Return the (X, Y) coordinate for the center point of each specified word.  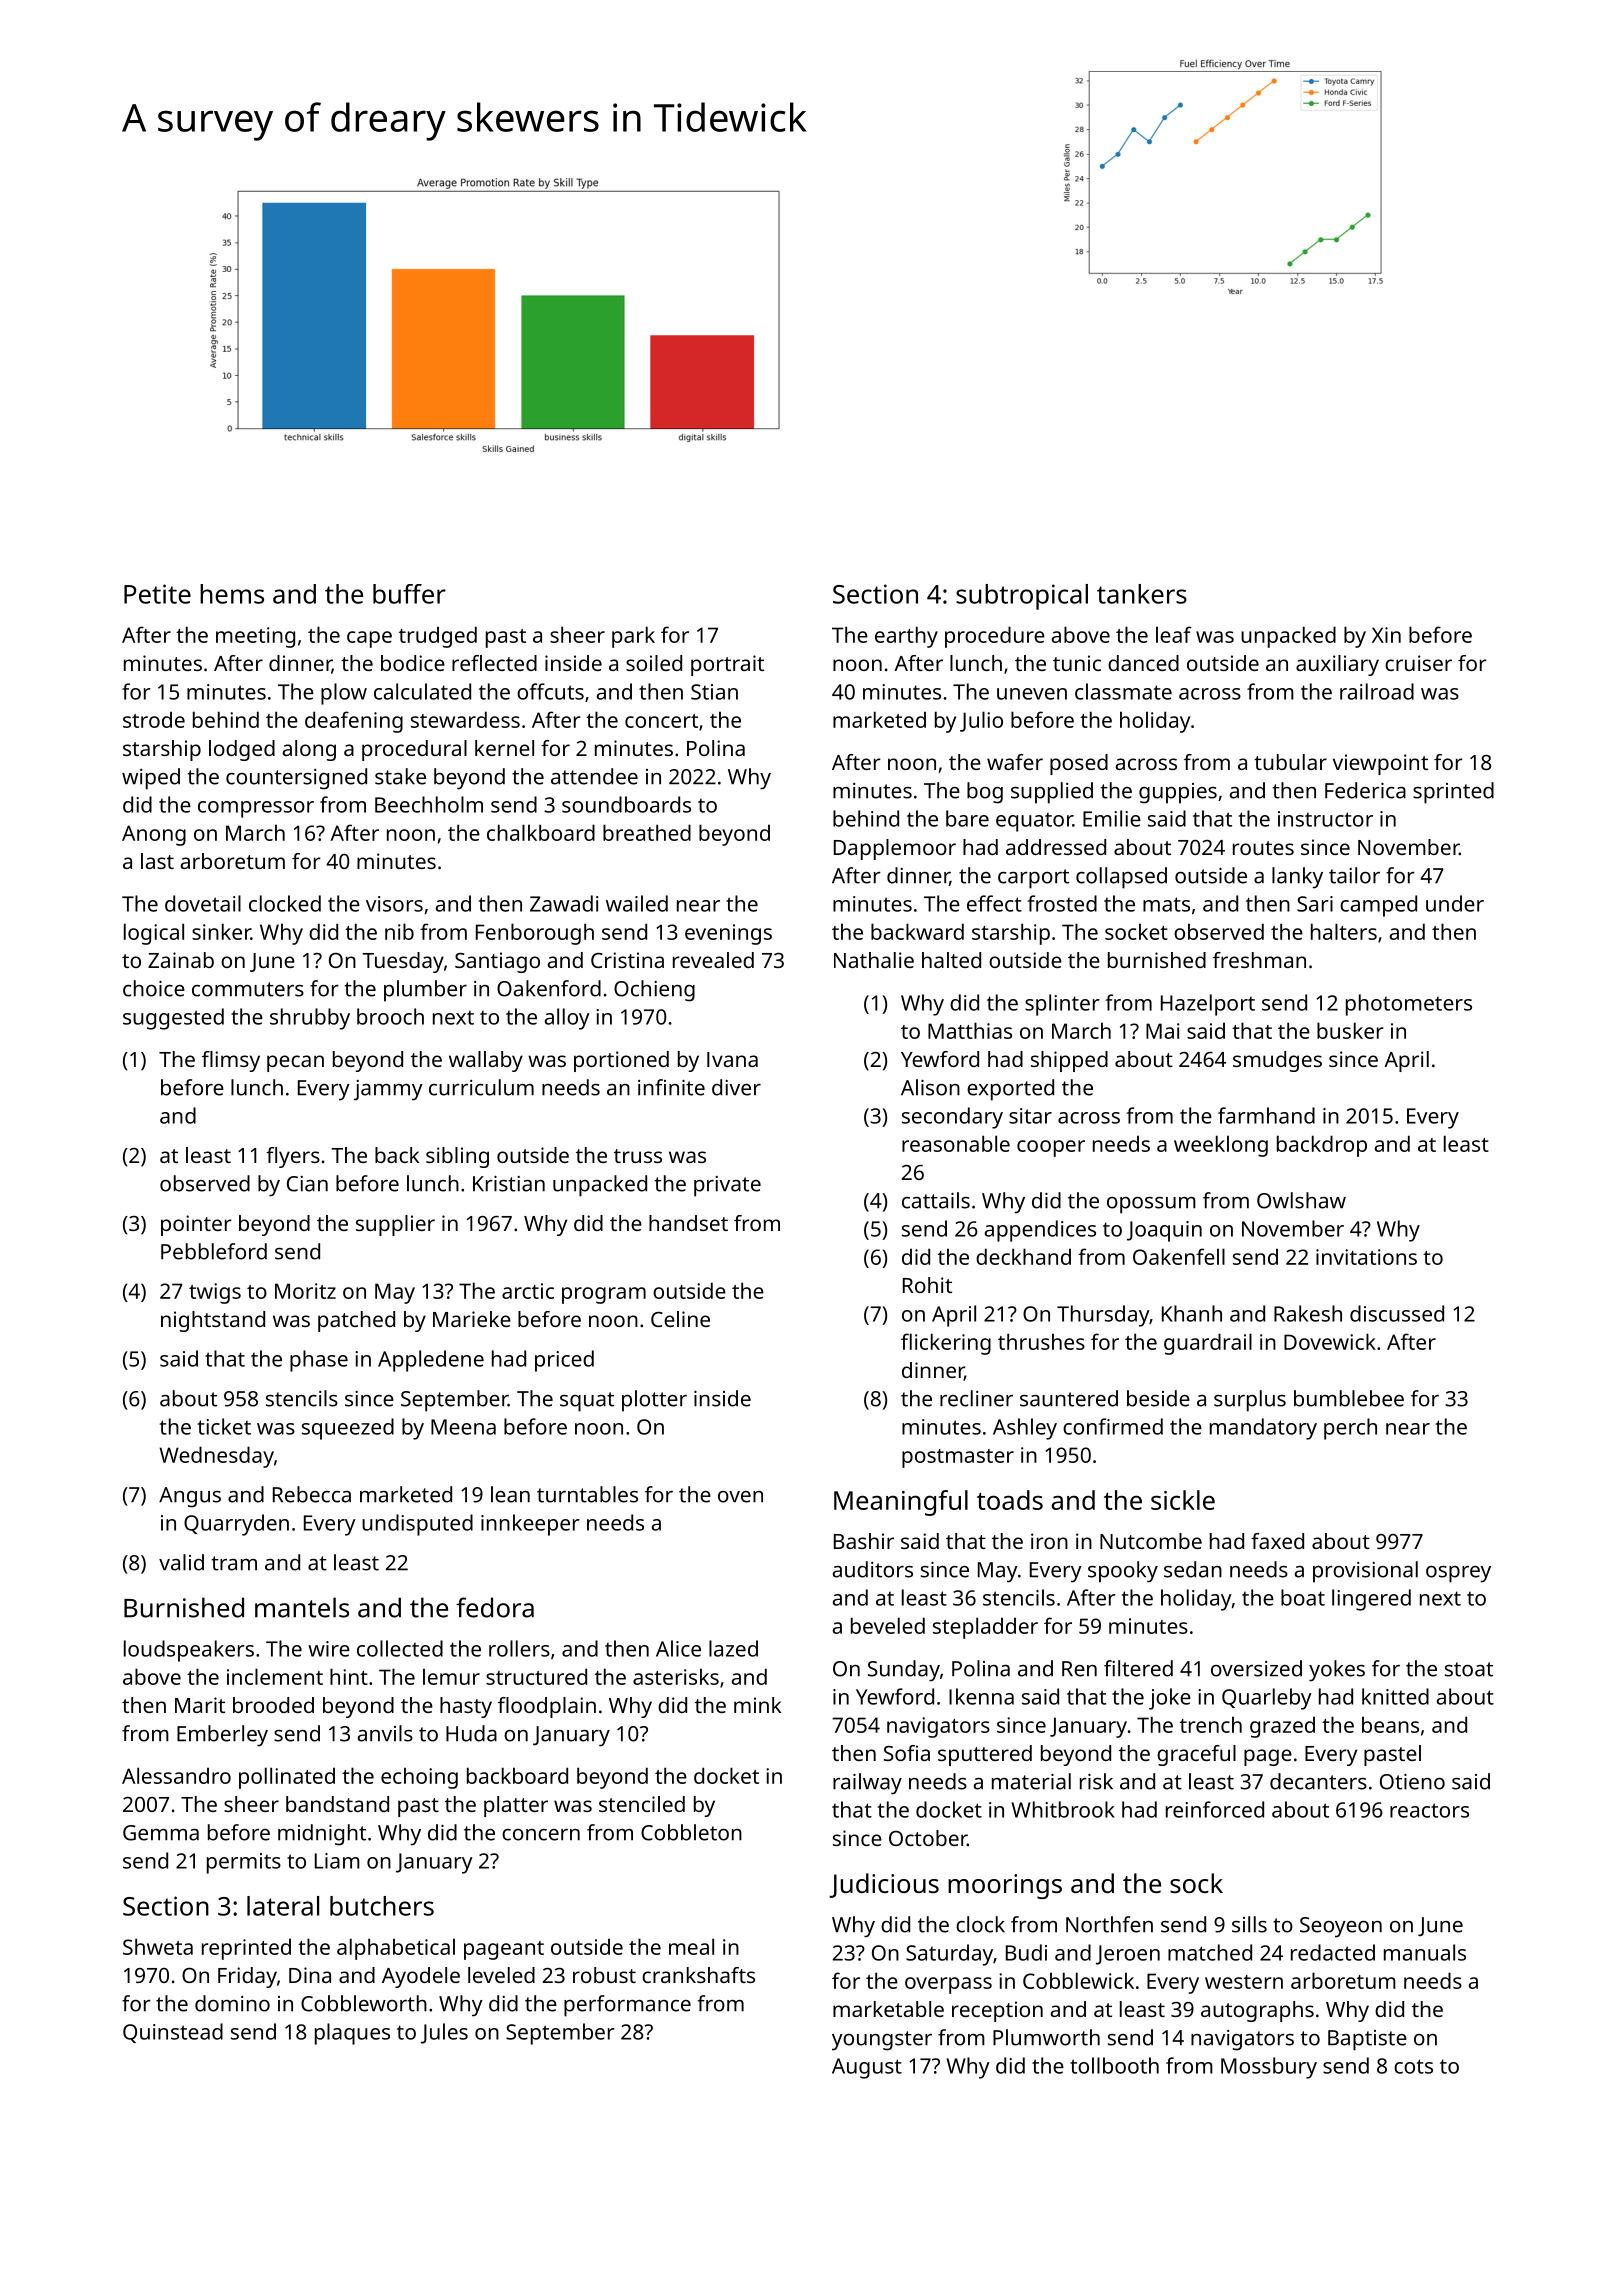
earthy (906, 637)
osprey (1458, 1574)
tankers (1142, 594)
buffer (409, 594)
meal (691, 1946)
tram (234, 1563)
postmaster (958, 1458)
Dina (310, 1975)
